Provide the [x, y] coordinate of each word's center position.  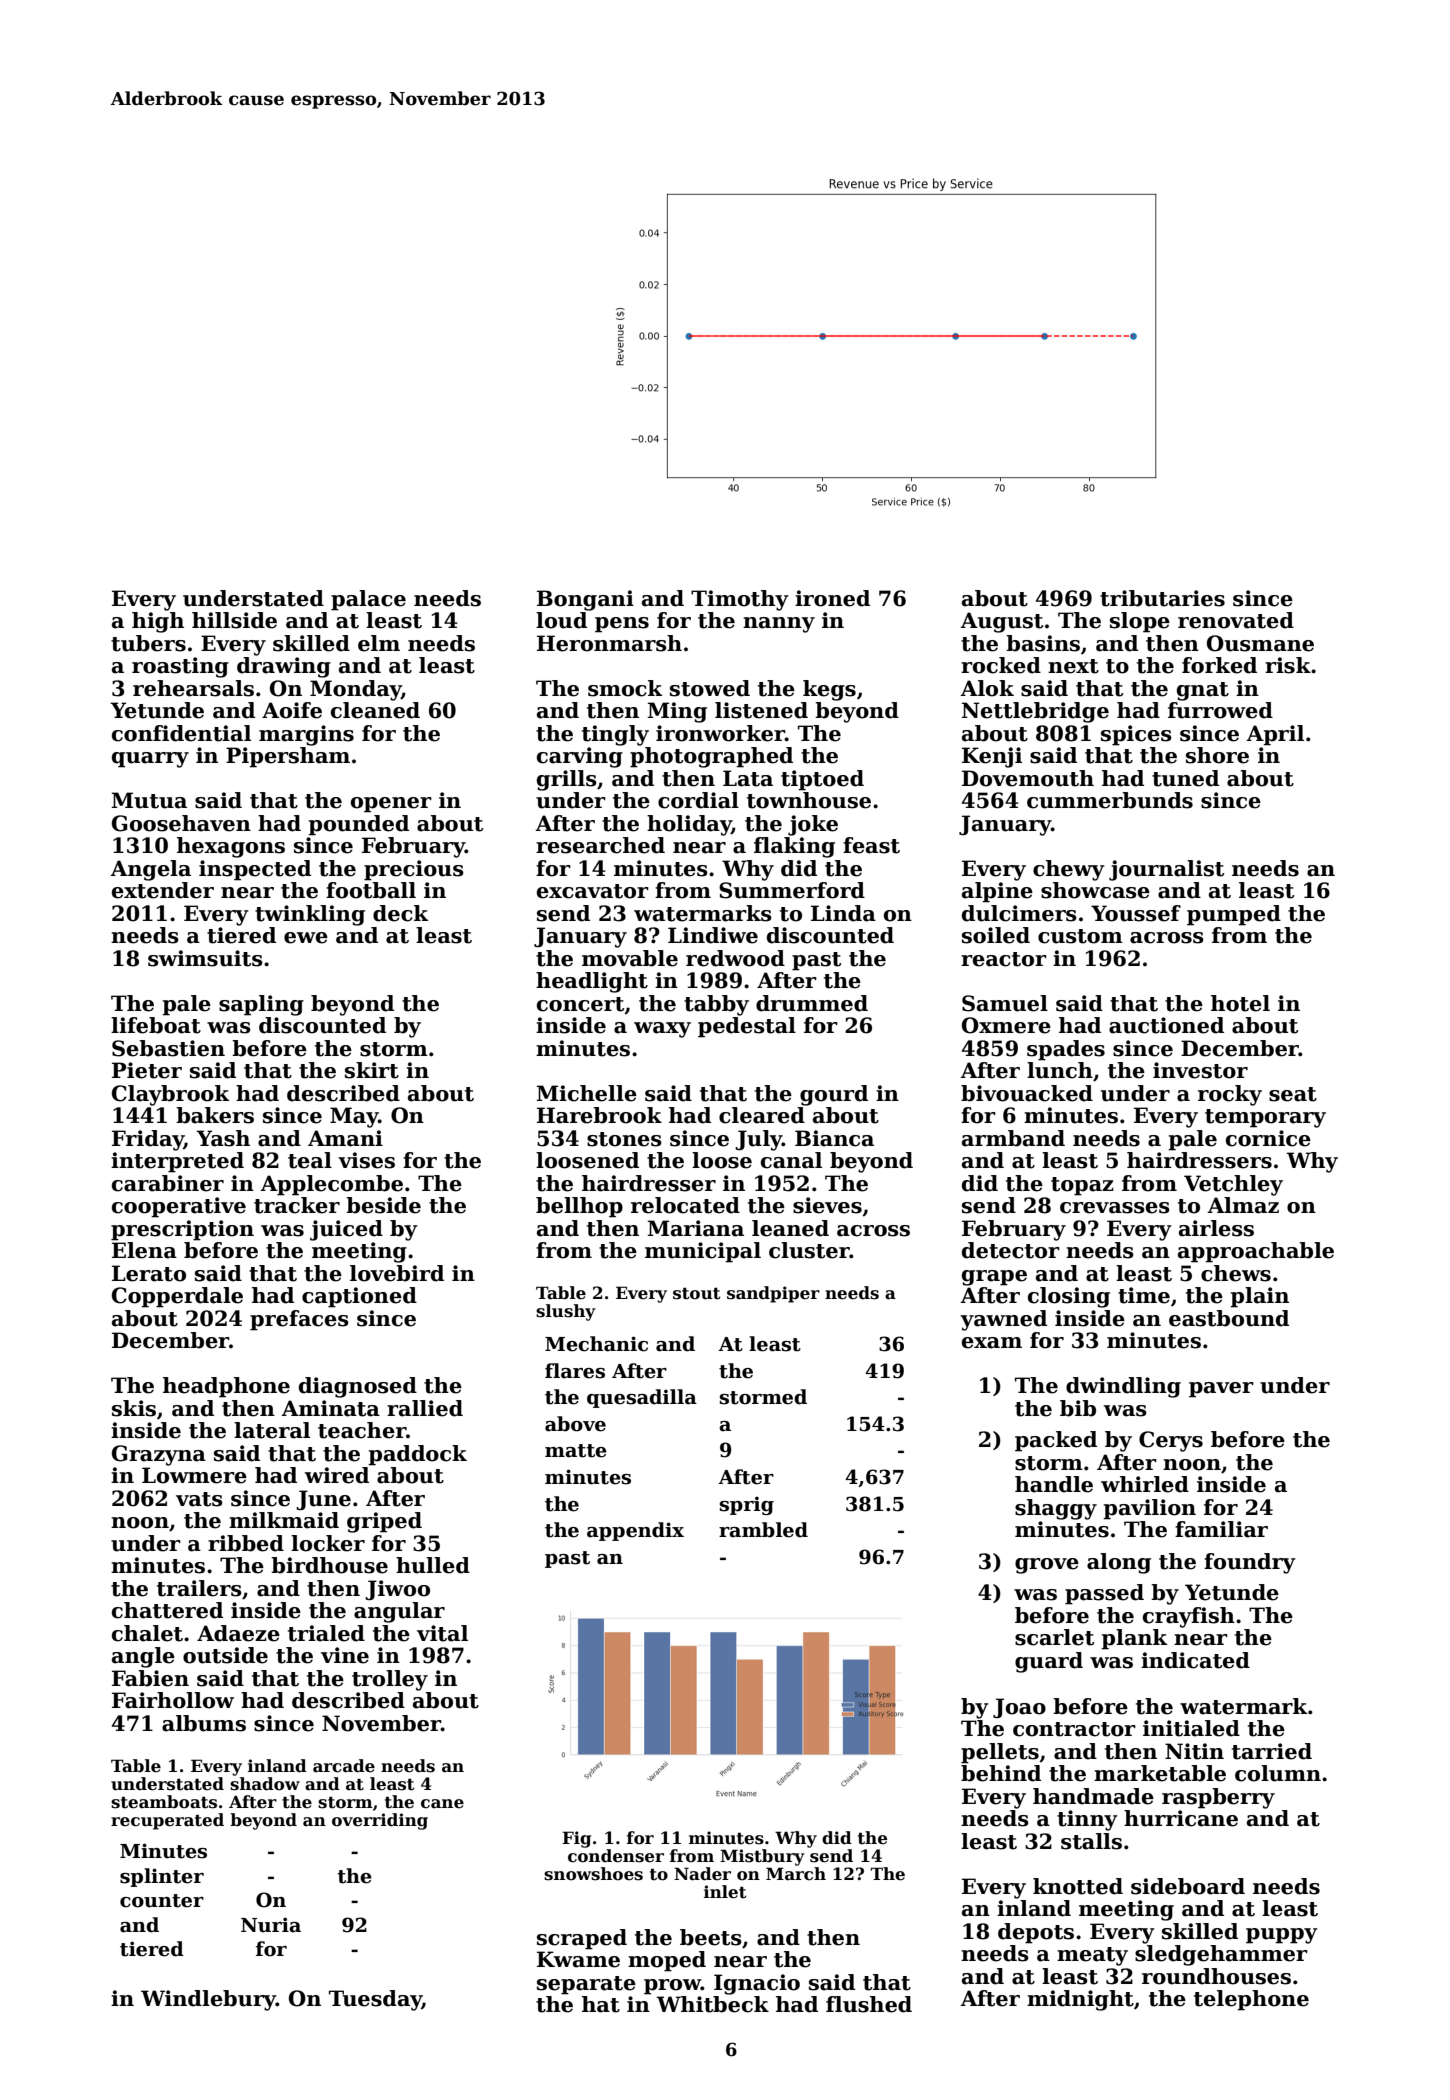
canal [791, 1160]
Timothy [740, 600]
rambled [763, 1530]
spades [1066, 1050]
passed [1104, 1594]
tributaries [1162, 598]
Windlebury [208, 2000]
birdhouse [329, 1565]
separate [586, 1985]
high [158, 622]
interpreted [177, 1162]
